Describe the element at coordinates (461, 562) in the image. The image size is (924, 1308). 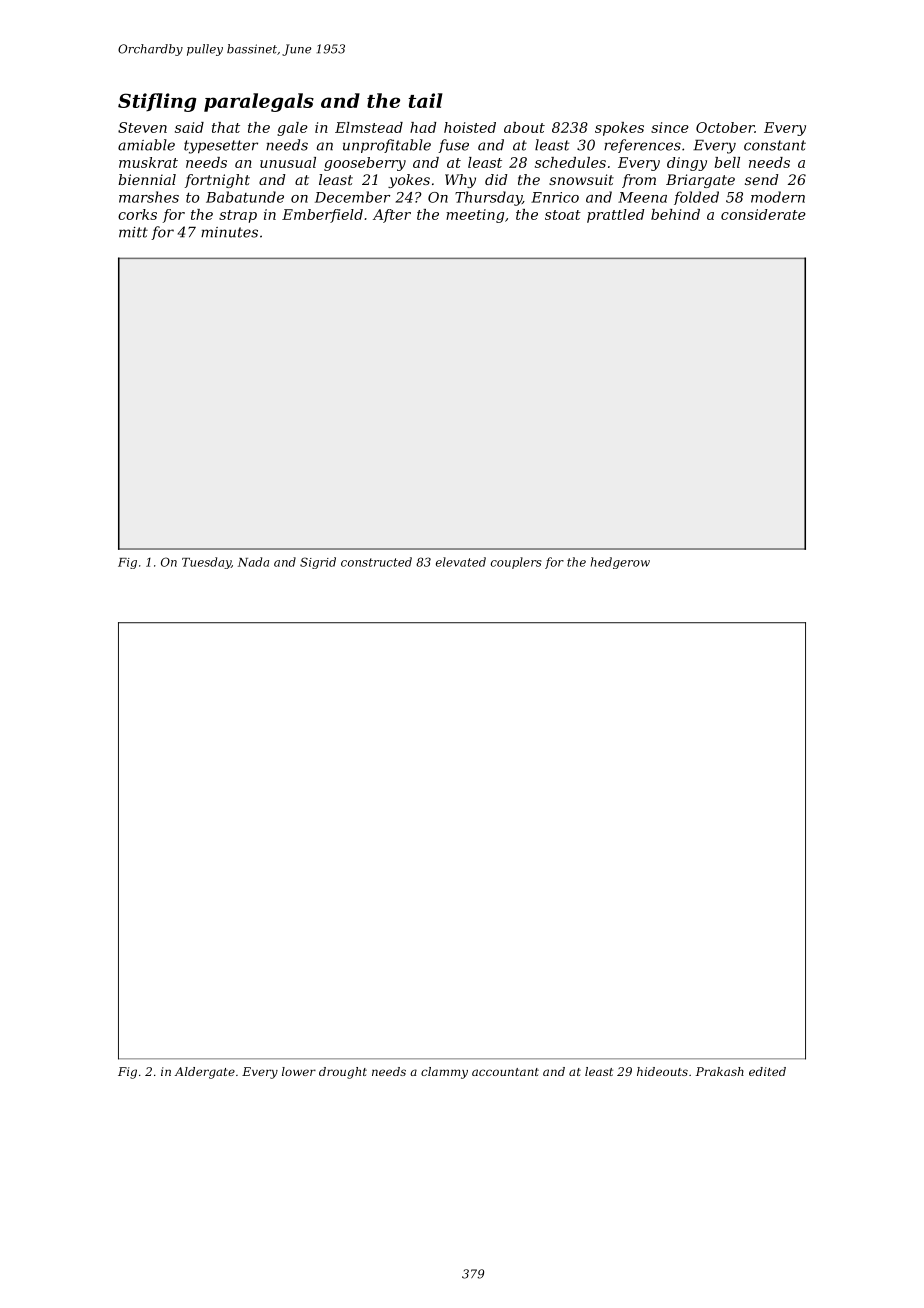
I see `elevated` at that location.
